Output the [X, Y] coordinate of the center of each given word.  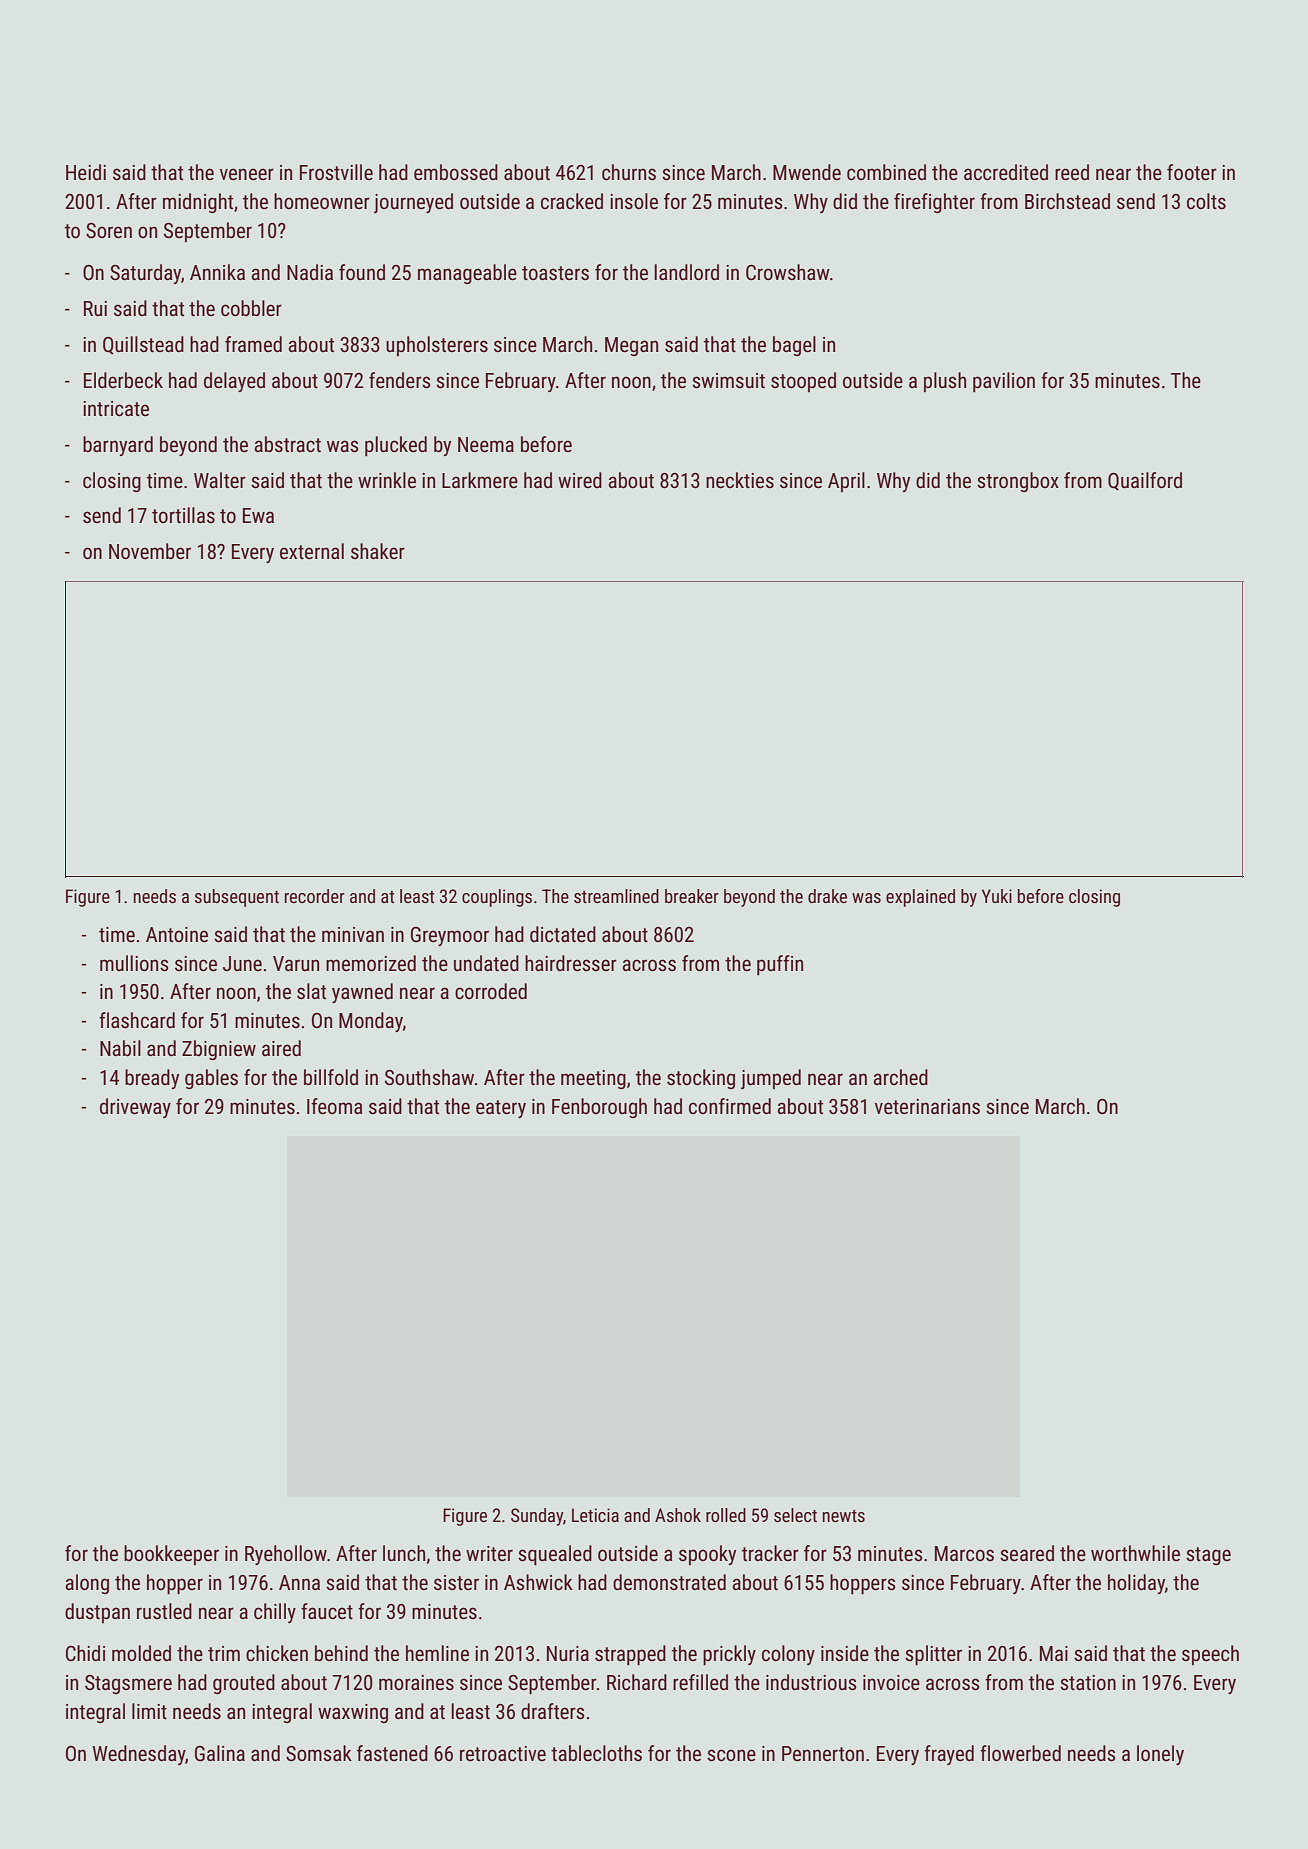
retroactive [503, 1754]
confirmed [730, 1106]
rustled [164, 1611]
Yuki [997, 896]
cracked [572, 201]
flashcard [137, 1020]
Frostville [336, 172]
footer [1192, 172]
